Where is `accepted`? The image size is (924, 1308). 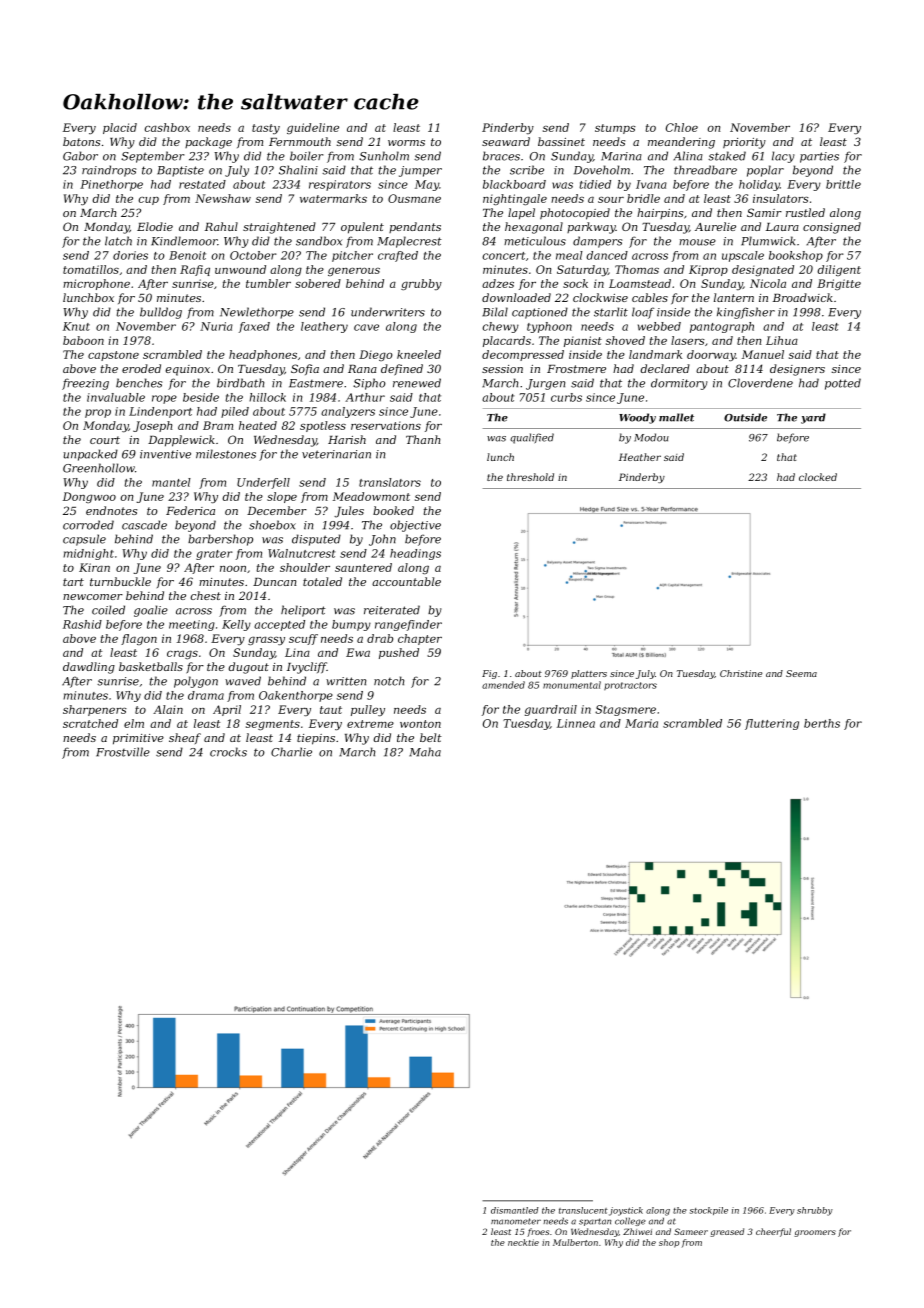 accepted is located at coordinates (279, 625).
